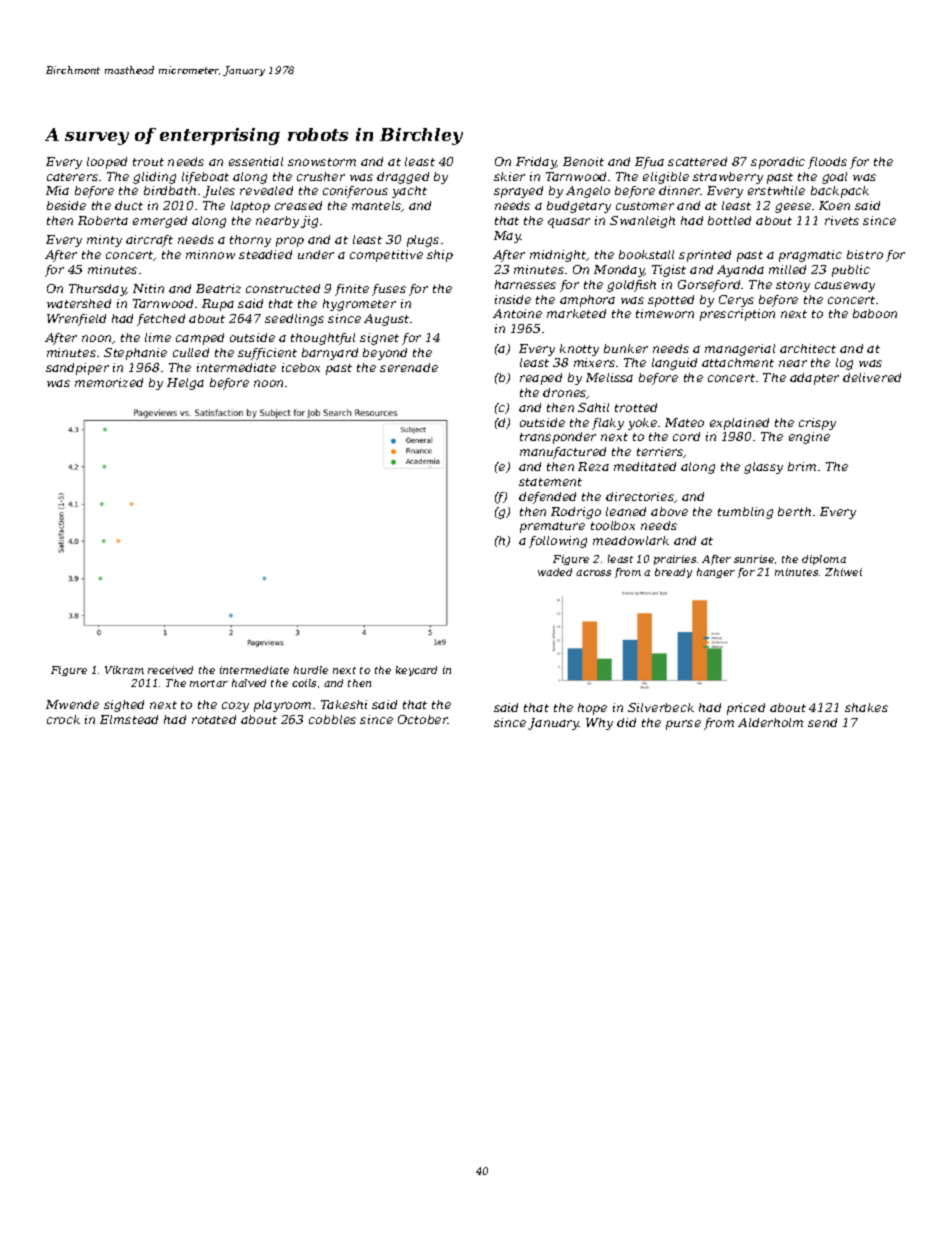  I want to click on sporadic, so click(778, 163).
